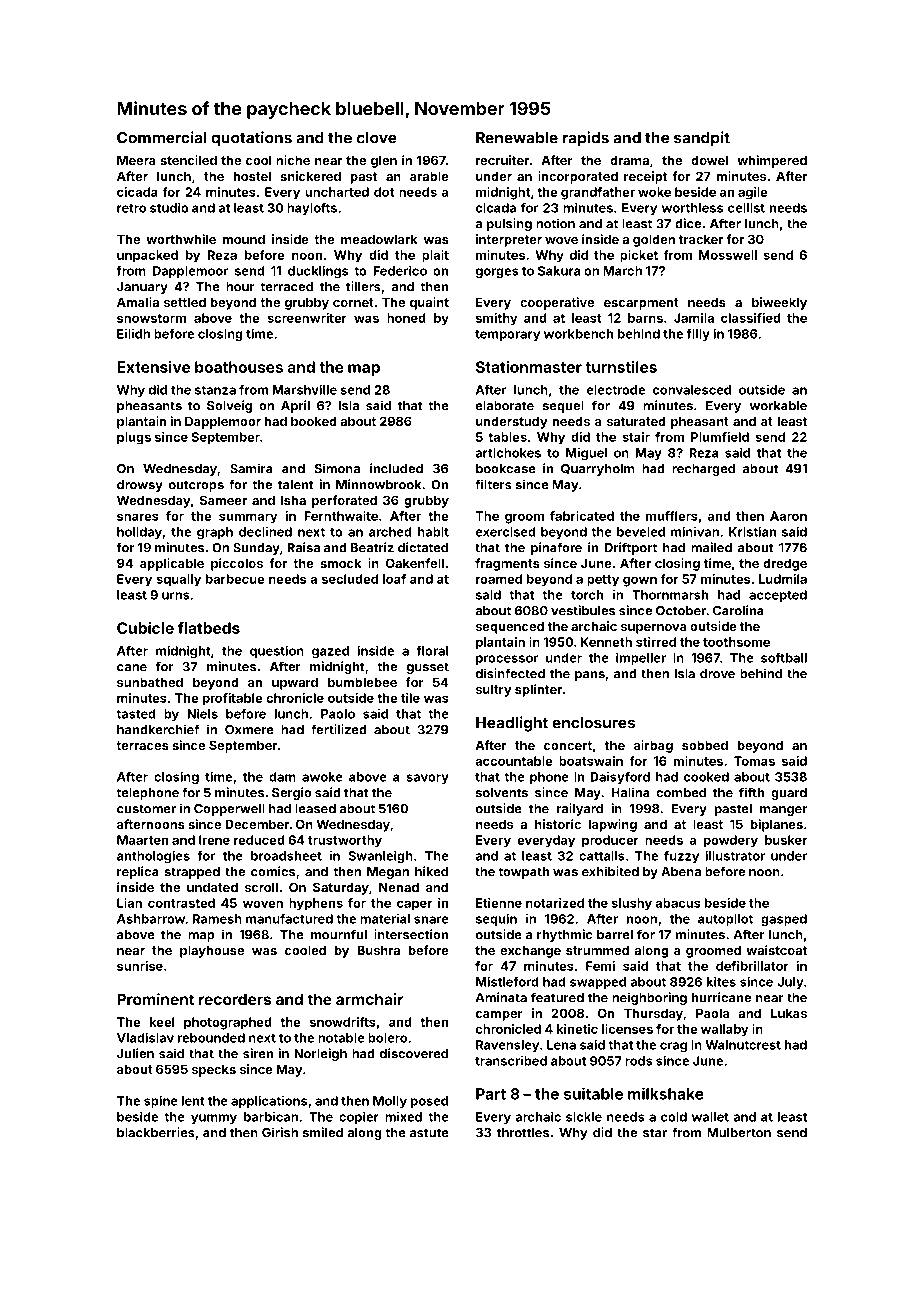 The height and width of the image is (1308, 924). What do you see at coordinates (337, 192) in the image?
I see `uncharted` at bounding box center [337, 192].
